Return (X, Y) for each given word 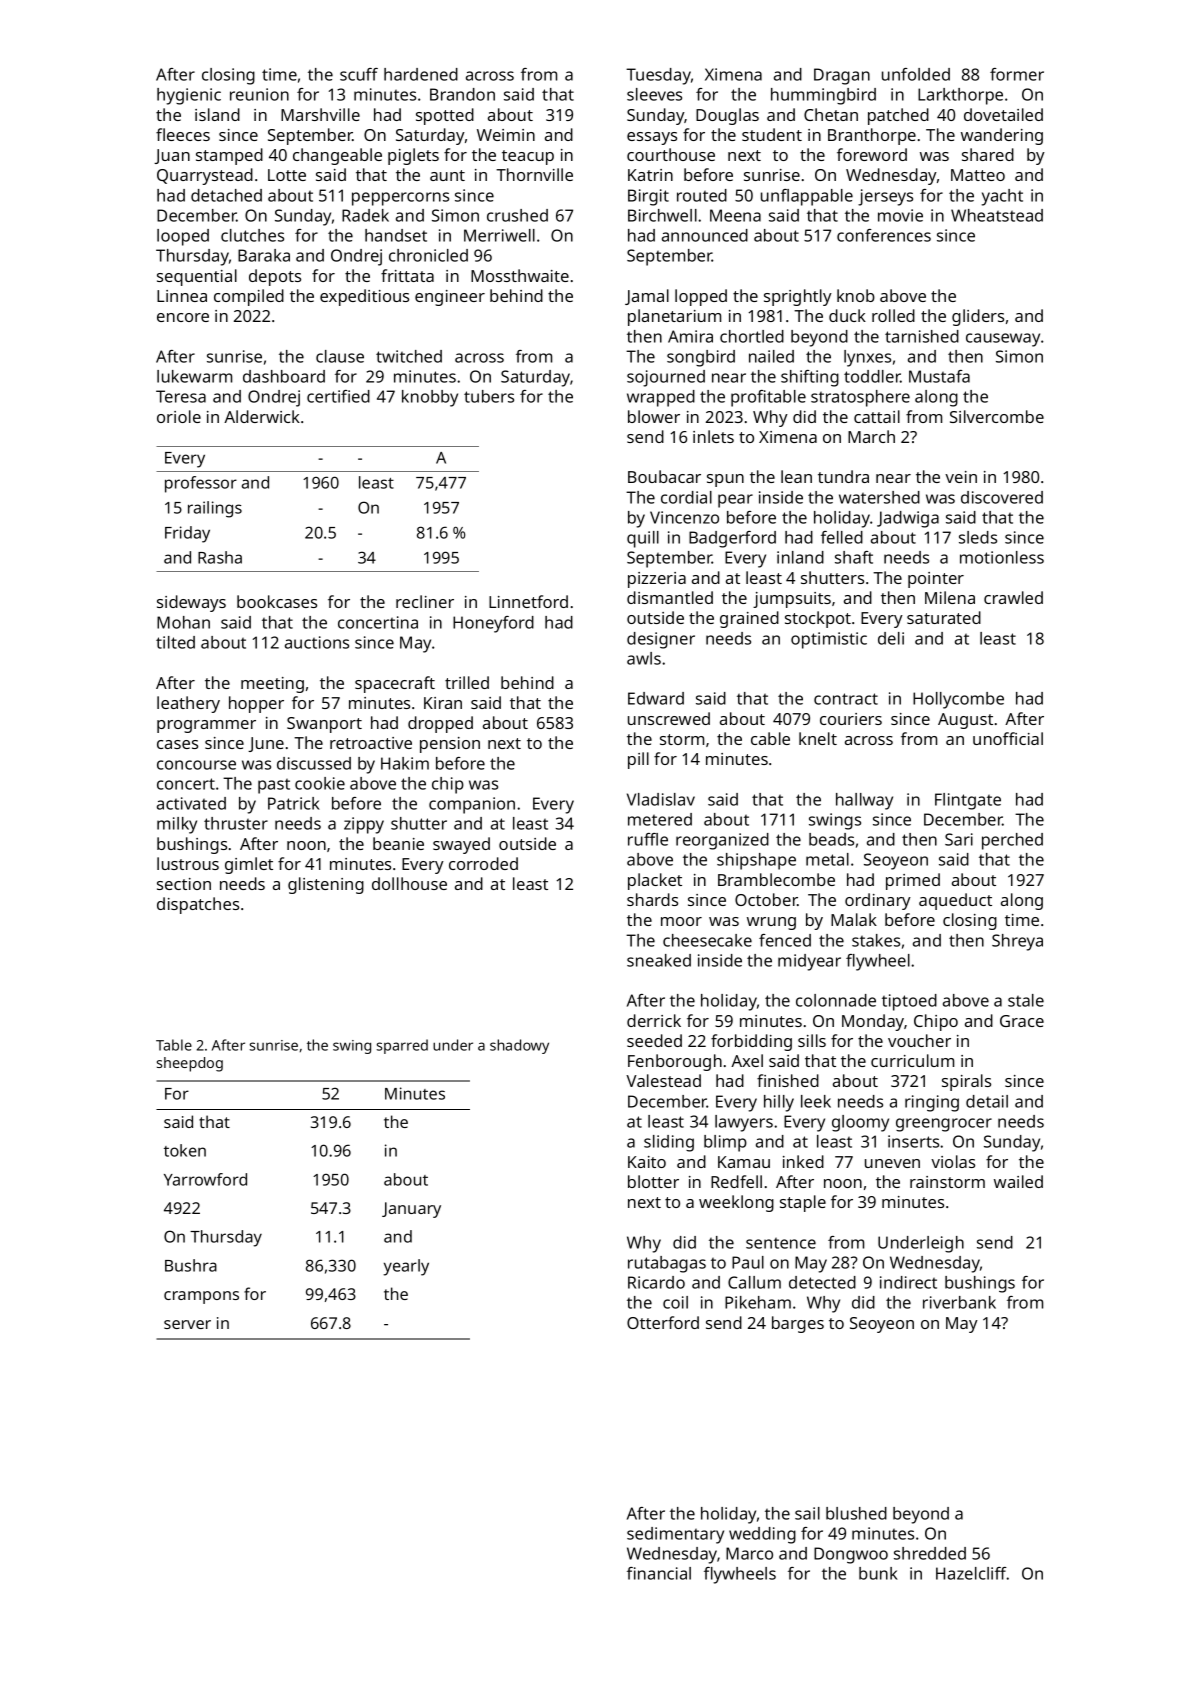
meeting (272, 685)
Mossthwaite (520, 275)
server (187, 1324)
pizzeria (657, 580)
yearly (406, 1267)
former (1017, 74)
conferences (884, 235)
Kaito (647, 1162)
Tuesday (658, 76)
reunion (259, 94)
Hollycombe (958, 700)
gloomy (860, 1123)
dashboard (284, 376)
